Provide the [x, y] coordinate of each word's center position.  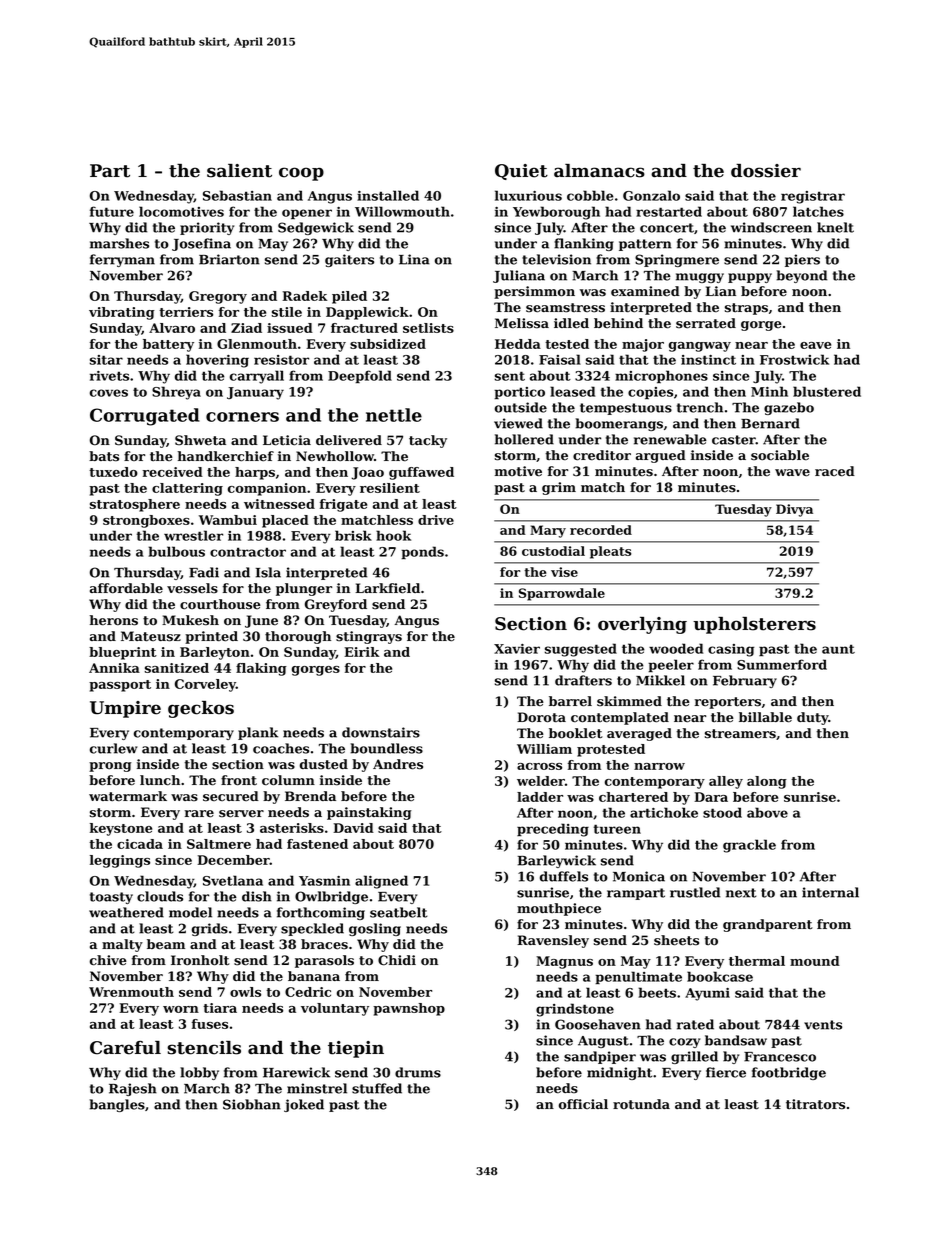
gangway [700, 347]
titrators [815, 1104]
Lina [414, 259]
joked [304, 1105]
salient [239, 171]
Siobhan [252, 1104]
